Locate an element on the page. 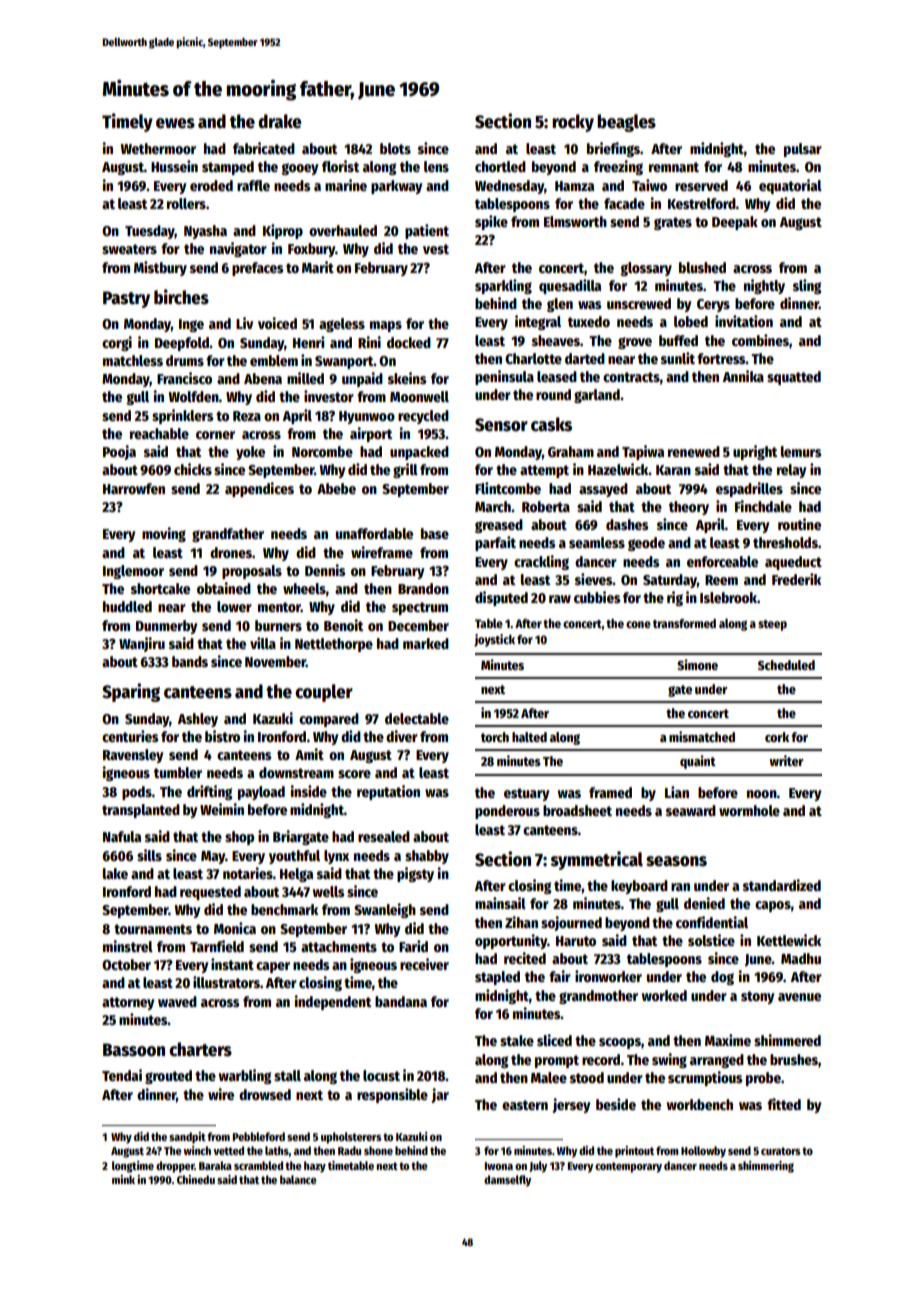 The height and width of the page is (1308, 924). rocky is located at coordinates (573, 123).
